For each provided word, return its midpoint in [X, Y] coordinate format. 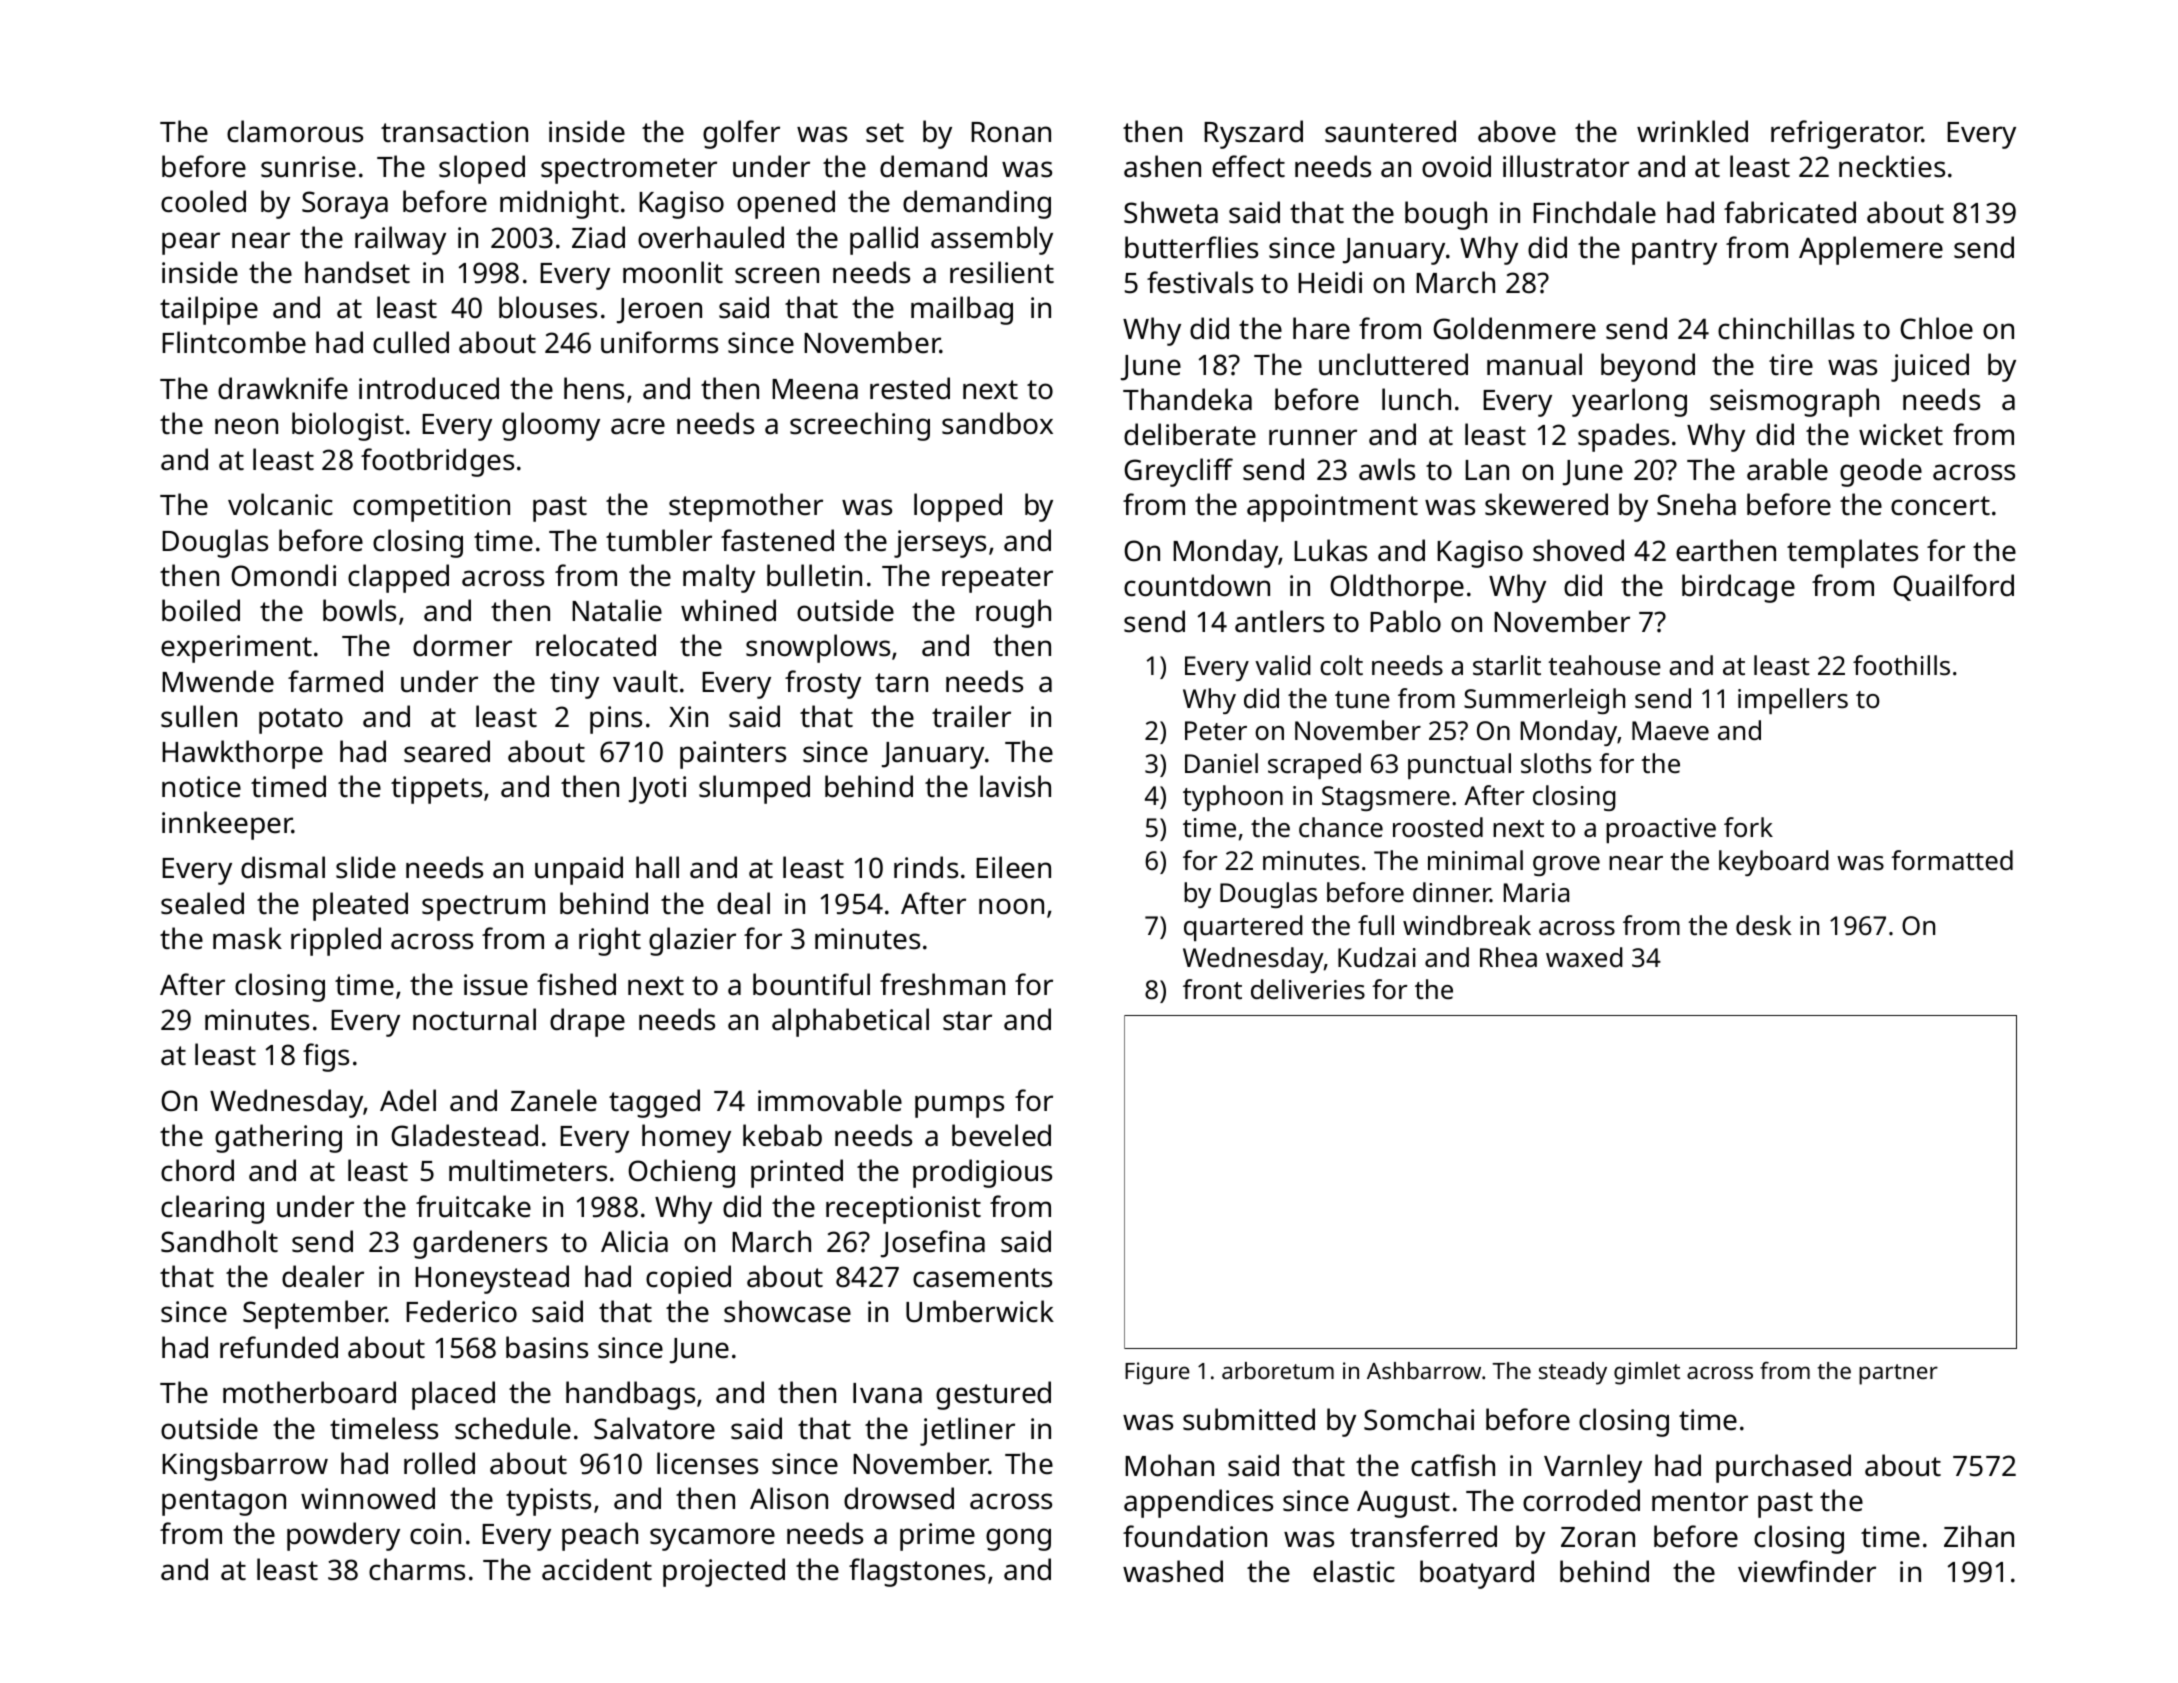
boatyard [1477, 1574]
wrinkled [1692, 131]
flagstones [917, 1572]
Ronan [1011, 132]
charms [417, 1569]
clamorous [295, 131]
